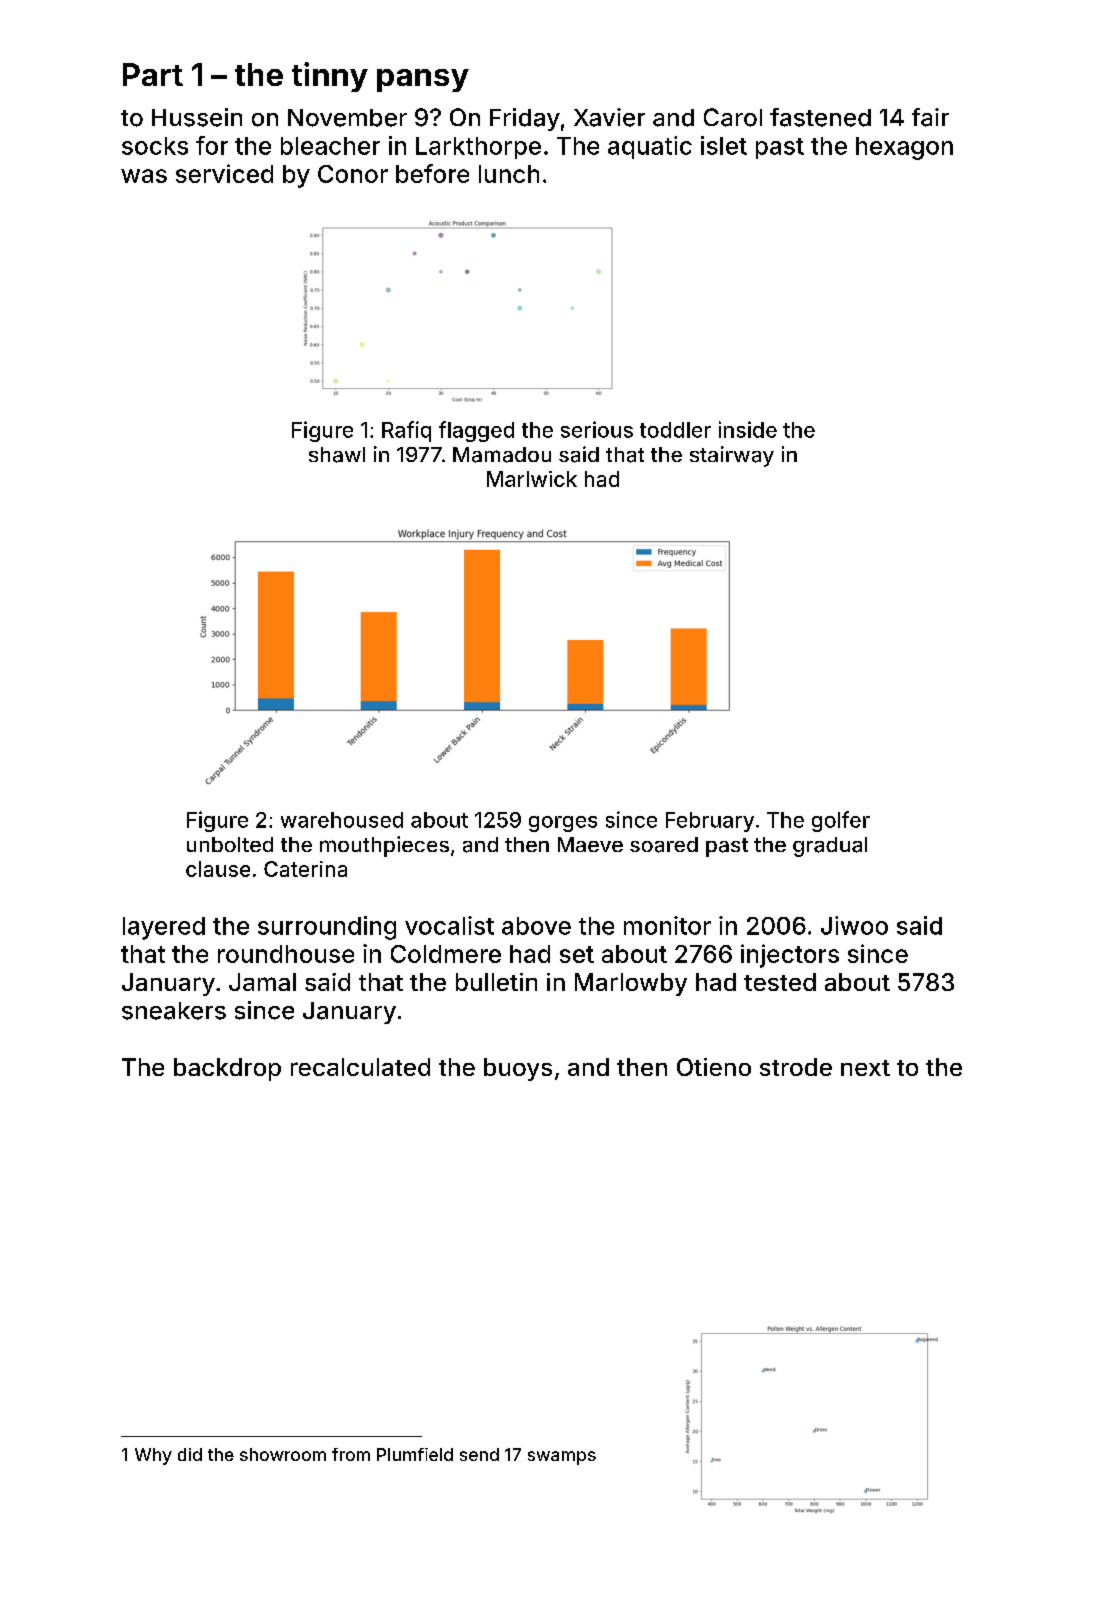 The image size is (1106, 1602). Describe the element at coordinates (478, 148) in the document. I see `Larkthorpe` at that location.
